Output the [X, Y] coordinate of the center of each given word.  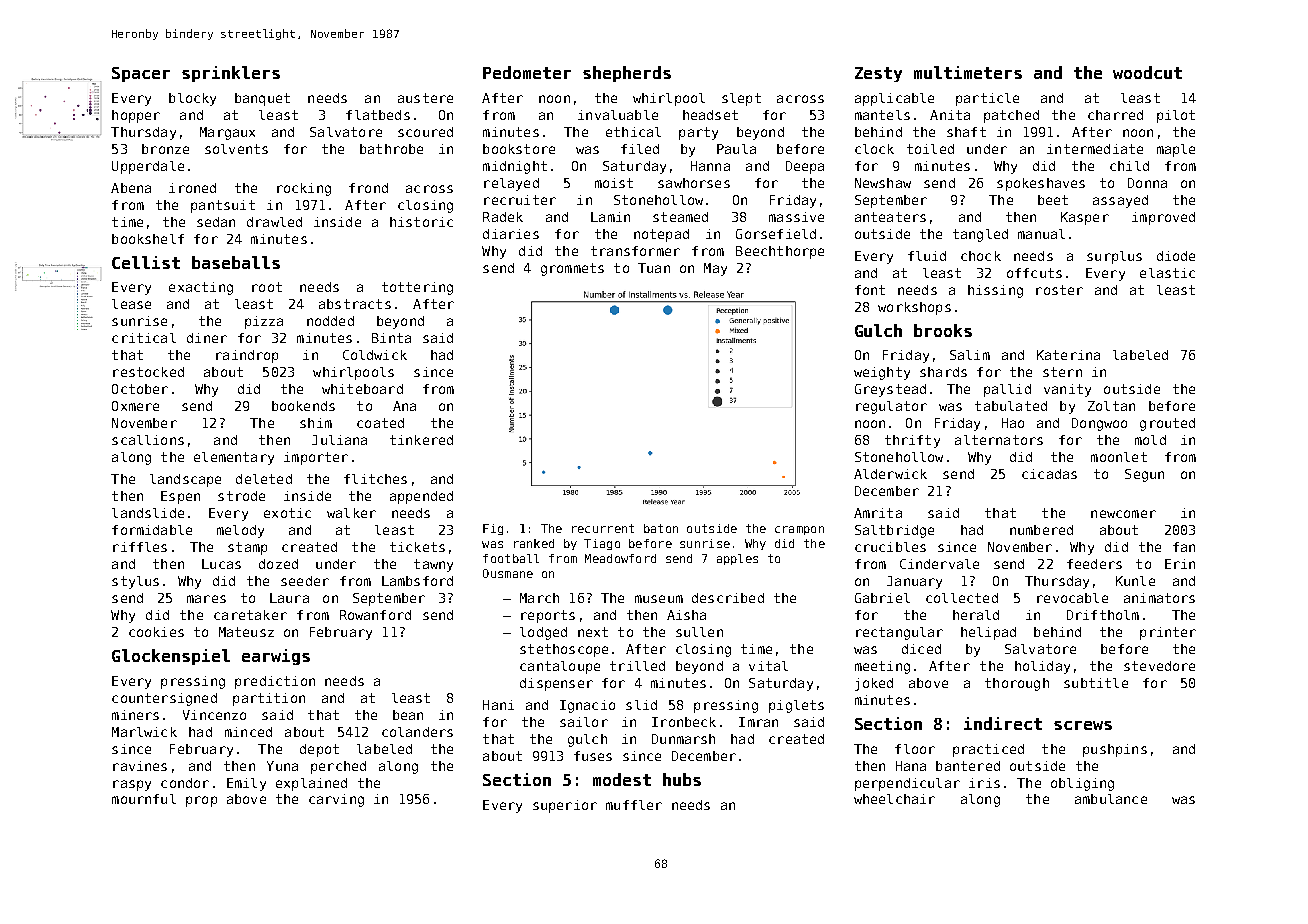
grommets [572, 269]
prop [201, 801]
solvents [236, 149]
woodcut [1147, 72]
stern [1062, 372]
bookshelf [148, 239]
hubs [682, 779]
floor [915, 749]
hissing [995, 291]
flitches [375, 479]
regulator [891, 407]
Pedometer [527, 72]
